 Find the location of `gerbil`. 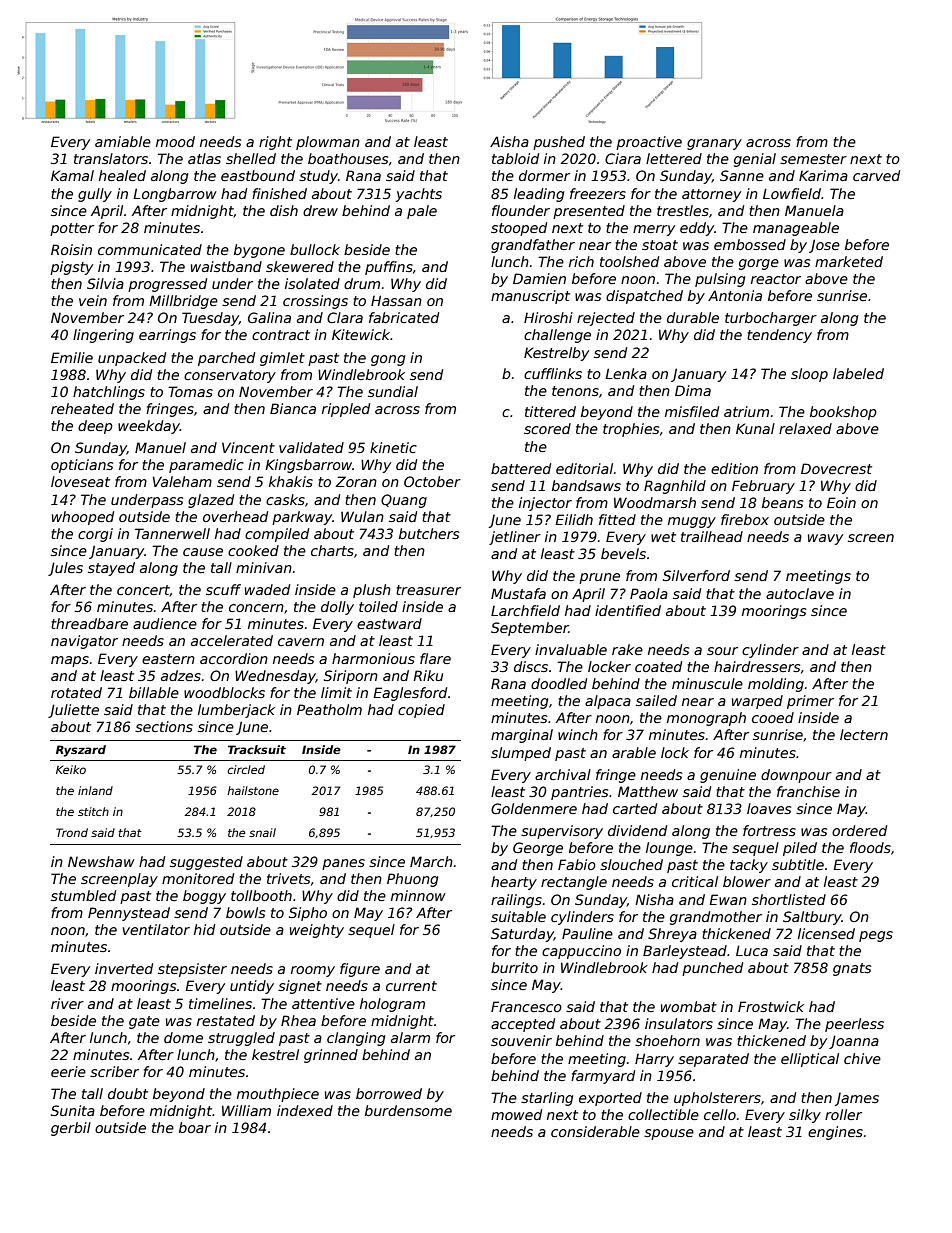

gerbil is located at coordinates (71, 1129).
